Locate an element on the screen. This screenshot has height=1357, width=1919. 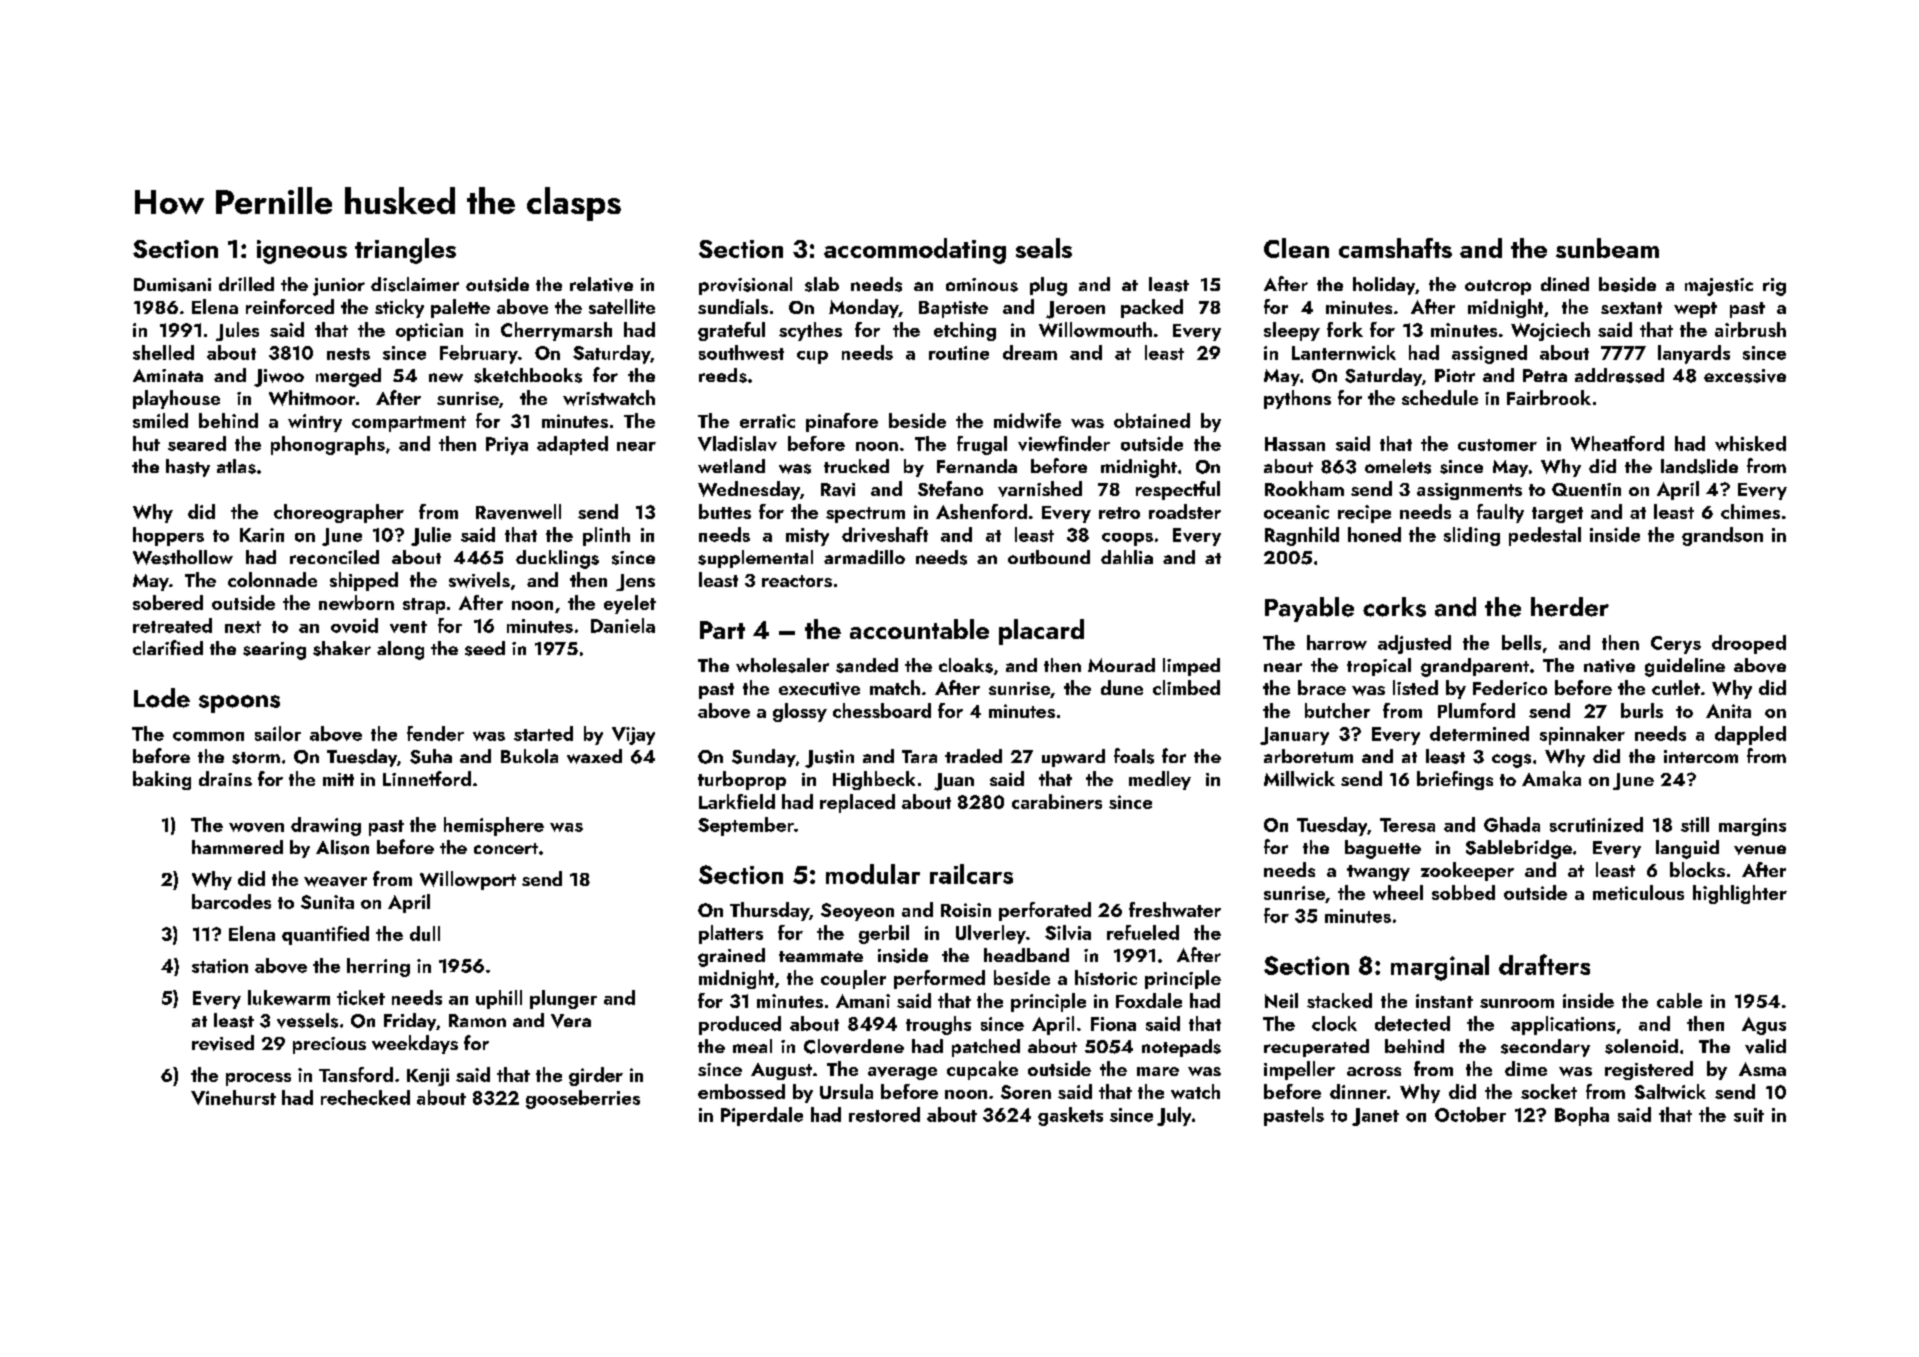
gaskets is located at coordinates (1070, 1116).
